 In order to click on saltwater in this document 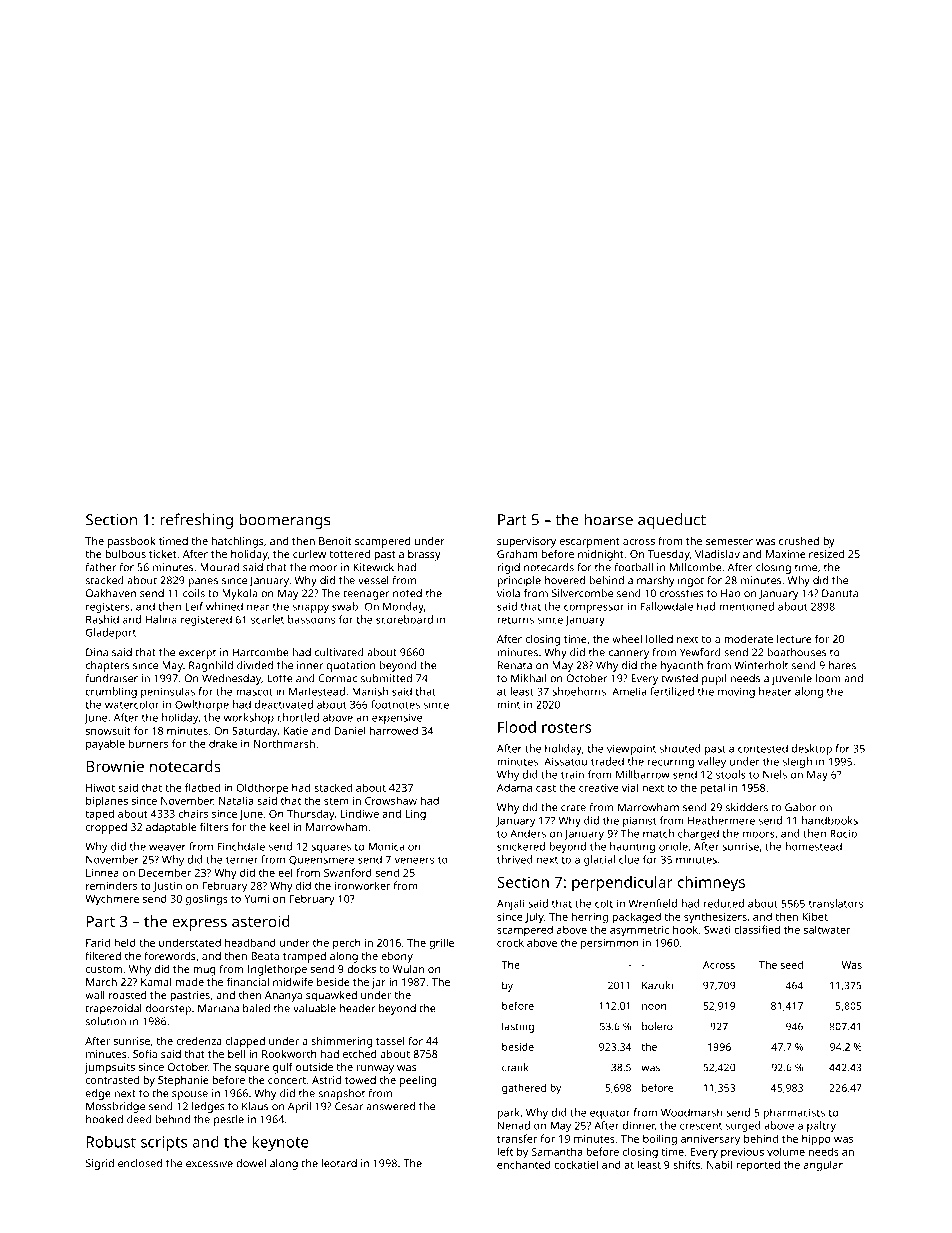, I will do `click(827, 929)`.
